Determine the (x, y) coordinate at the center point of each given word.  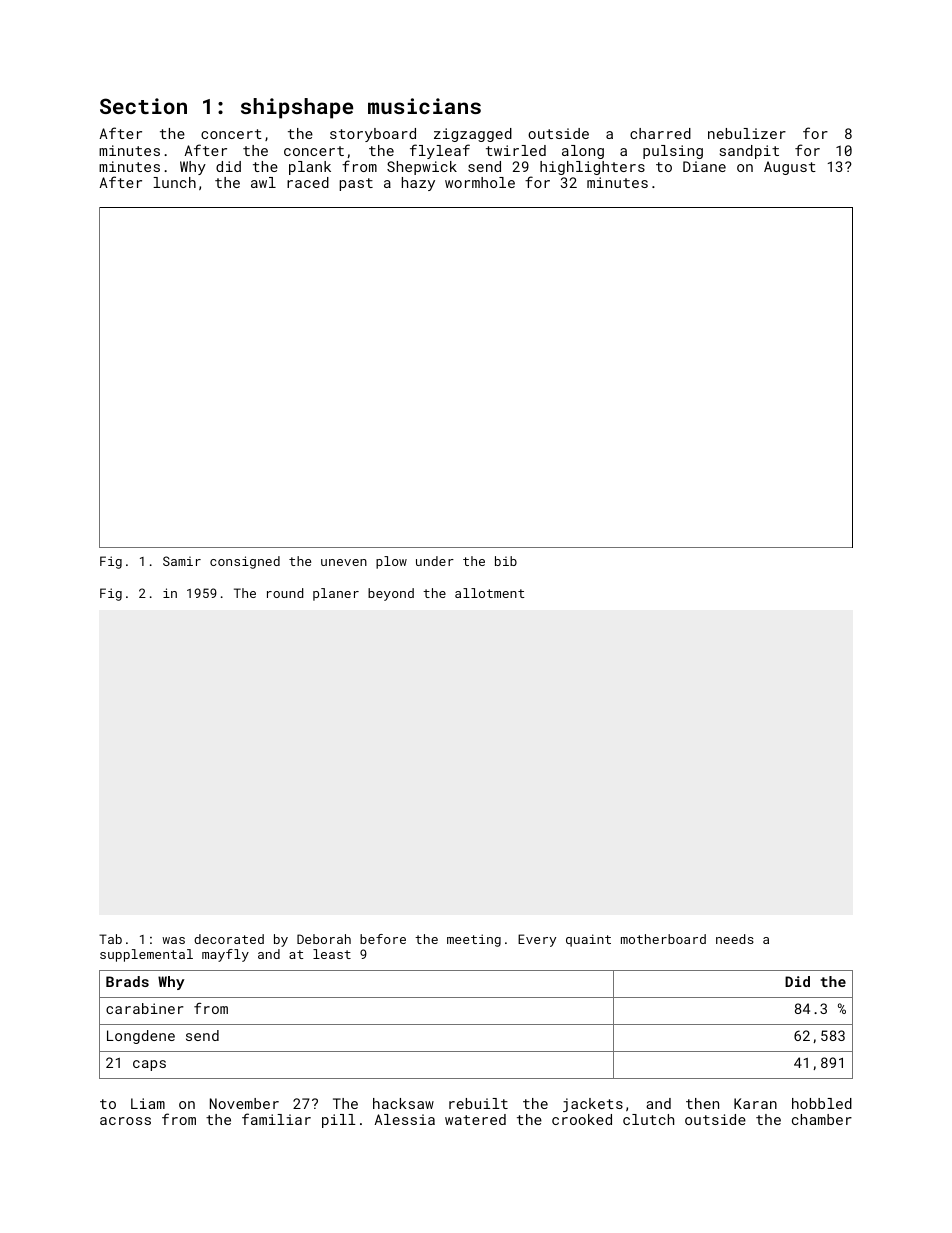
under (435, 561)
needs (735, 939)
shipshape (297, 108)
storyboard (373, 135)
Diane (704, 166)
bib (506, 561)
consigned (245, 562)
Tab (110, 939)
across (125, 1121)
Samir (182, 561)
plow (391, 562)
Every (537, 940)
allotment (489, 593)
